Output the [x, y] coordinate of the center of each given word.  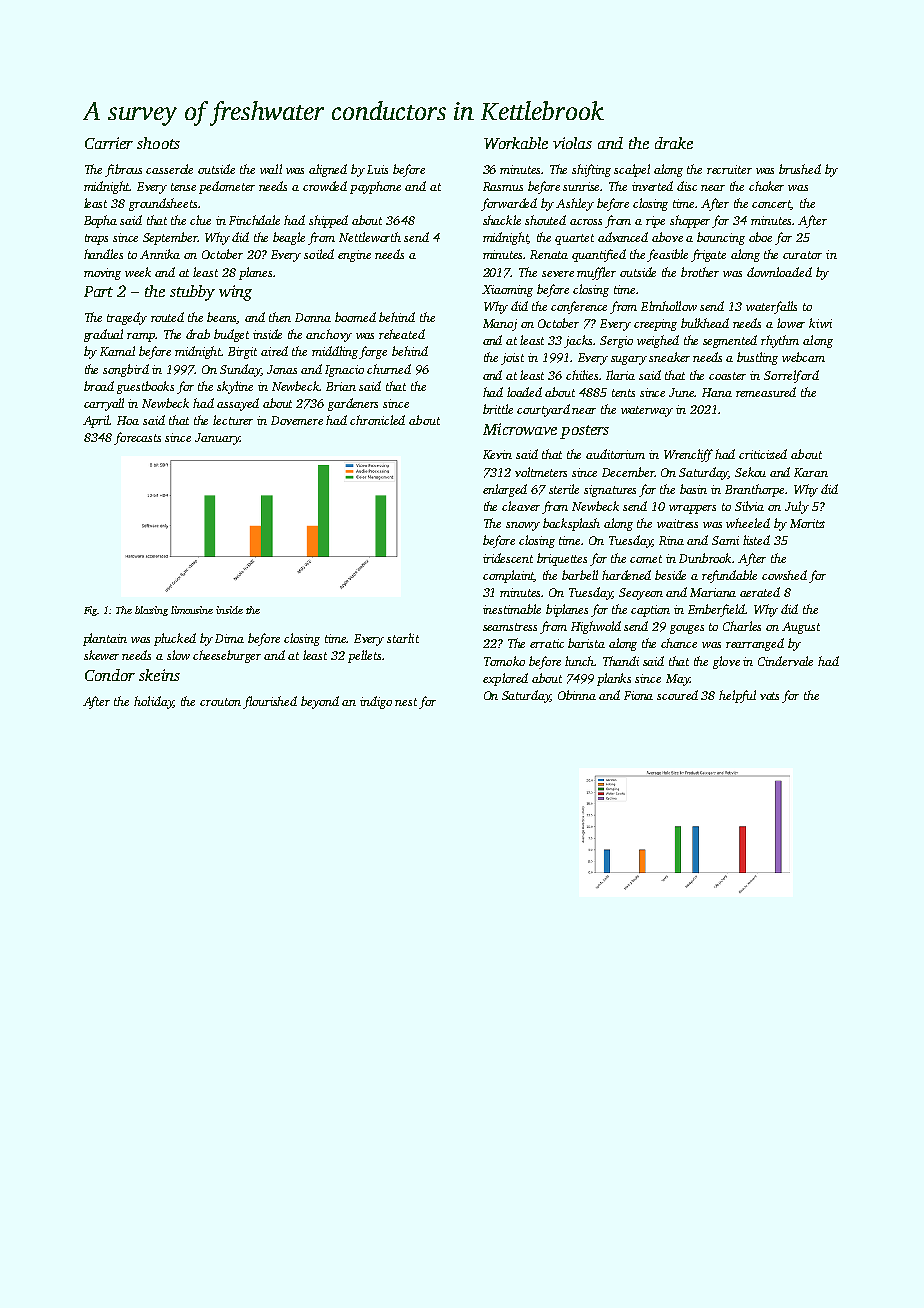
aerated [760, 592]
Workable [516, 143]
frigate [708, 255]
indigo [376, 702]
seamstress [510, 627]
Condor [110, 675]
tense [183, 187]
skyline [235, 387]
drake [674, 143]
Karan [811, 472]
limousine [192, 610]
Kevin [497, 454]
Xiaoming [507, 291]
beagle [289, 238]
